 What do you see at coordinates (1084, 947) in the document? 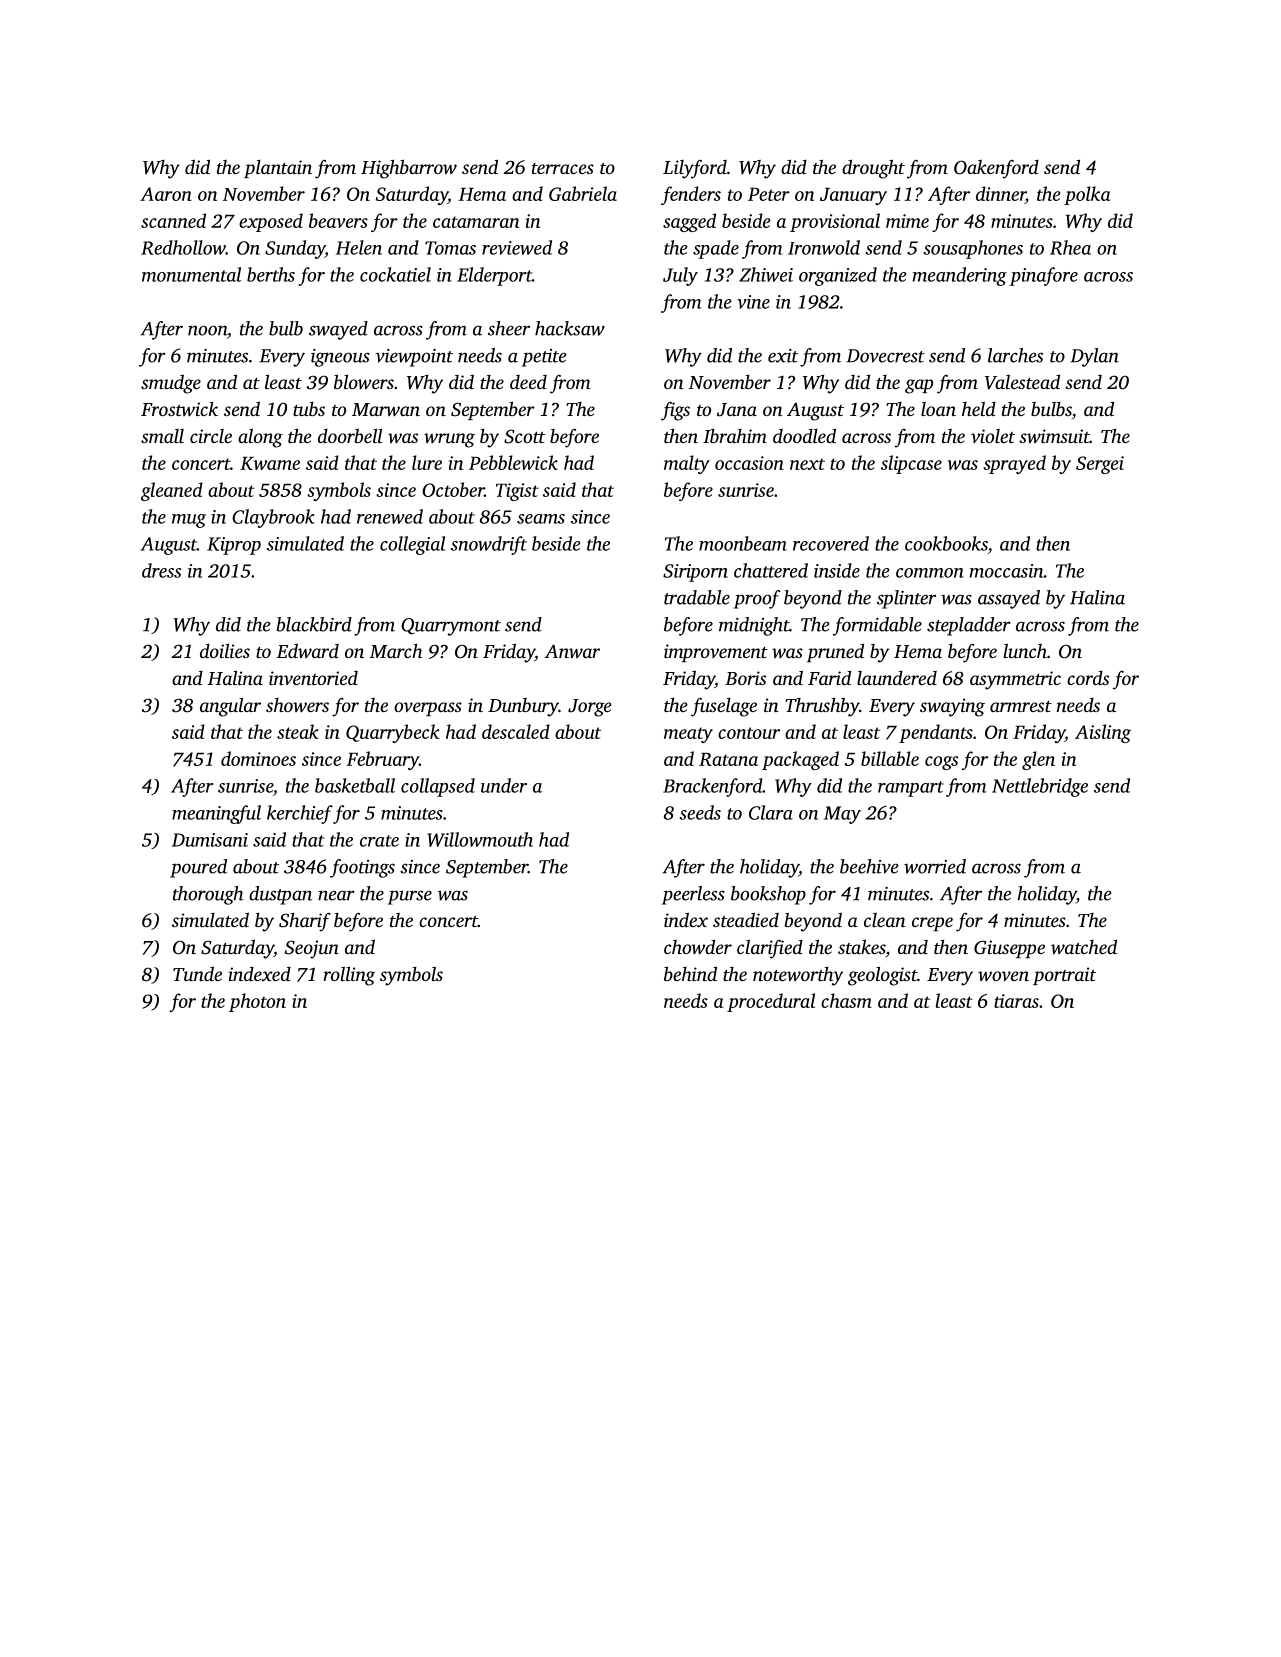
I see `watched` at bounding box center [1084, 947].
